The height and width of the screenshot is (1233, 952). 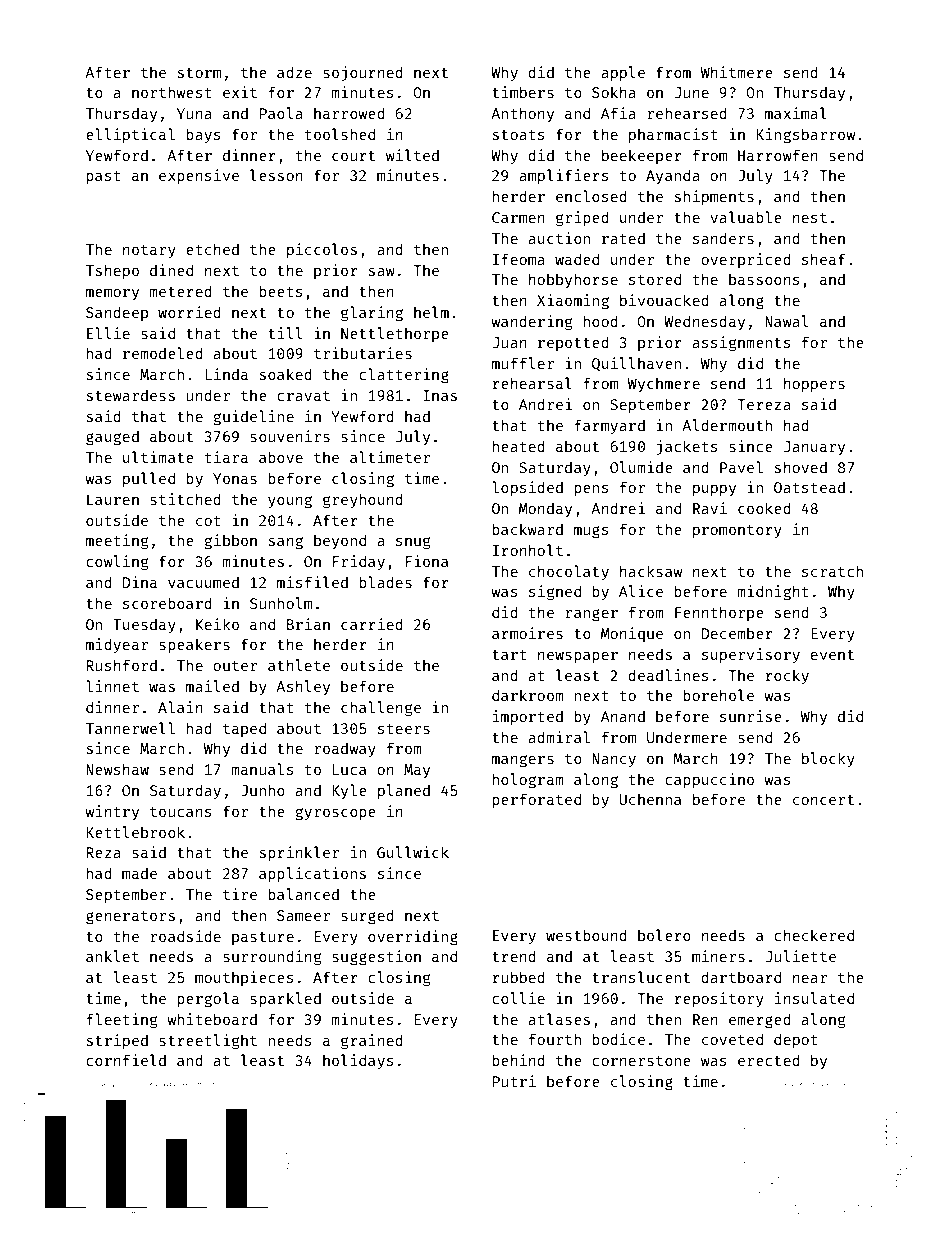 I want to click on tiara, so click(x=226, y=457).
